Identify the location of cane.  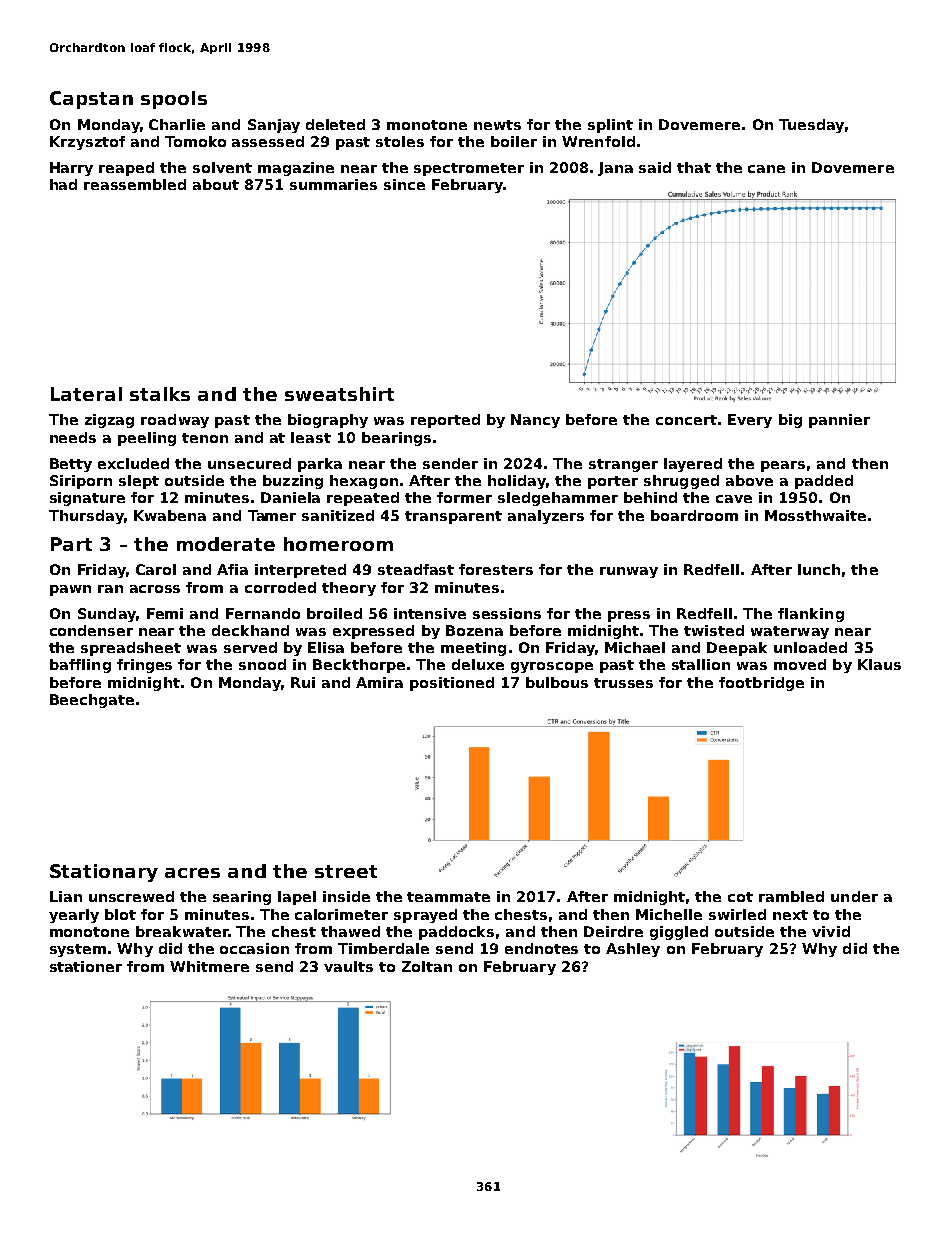
(766, 169).
